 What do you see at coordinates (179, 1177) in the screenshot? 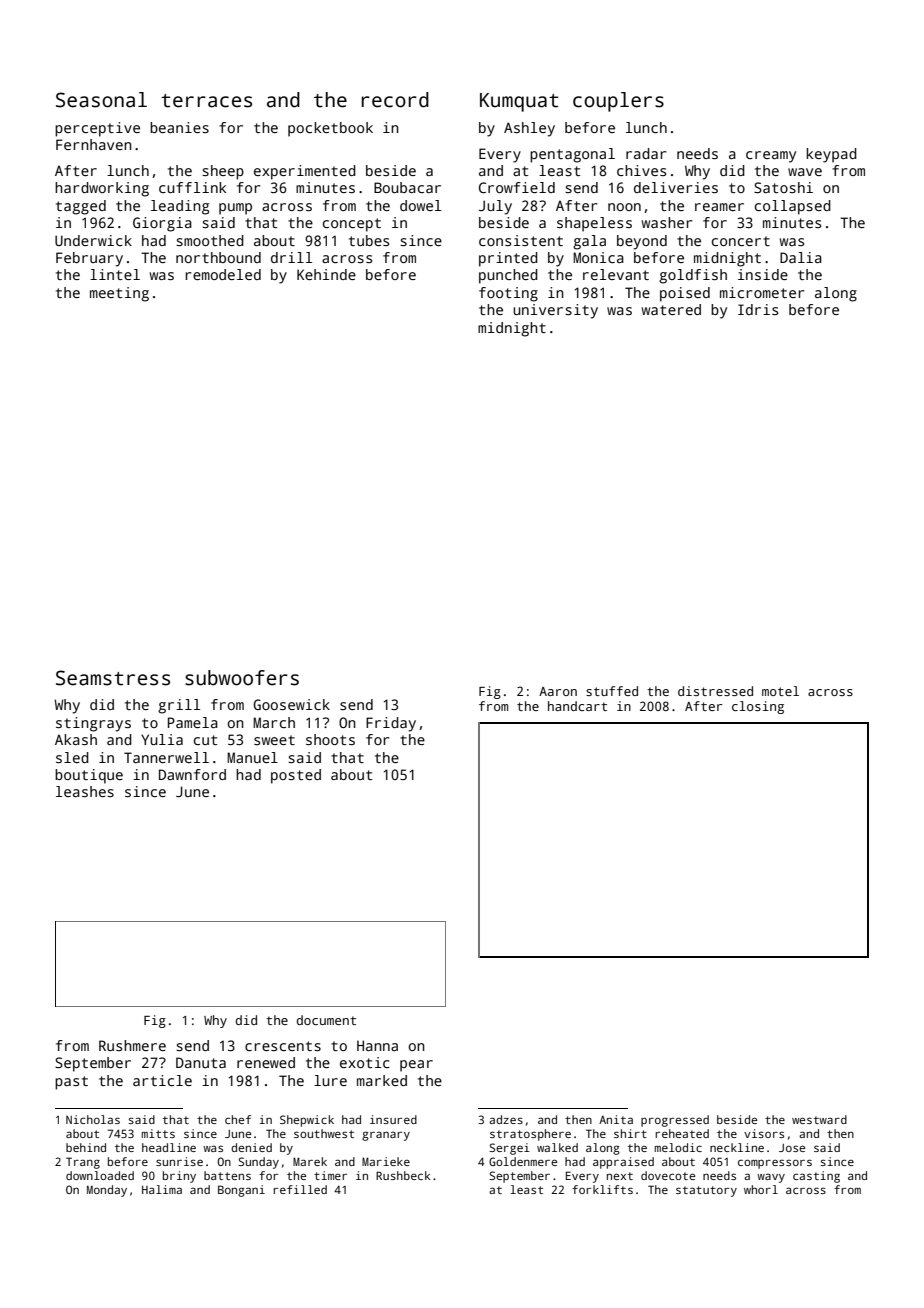
I see `briny` at bounding box center [179, 1177].
